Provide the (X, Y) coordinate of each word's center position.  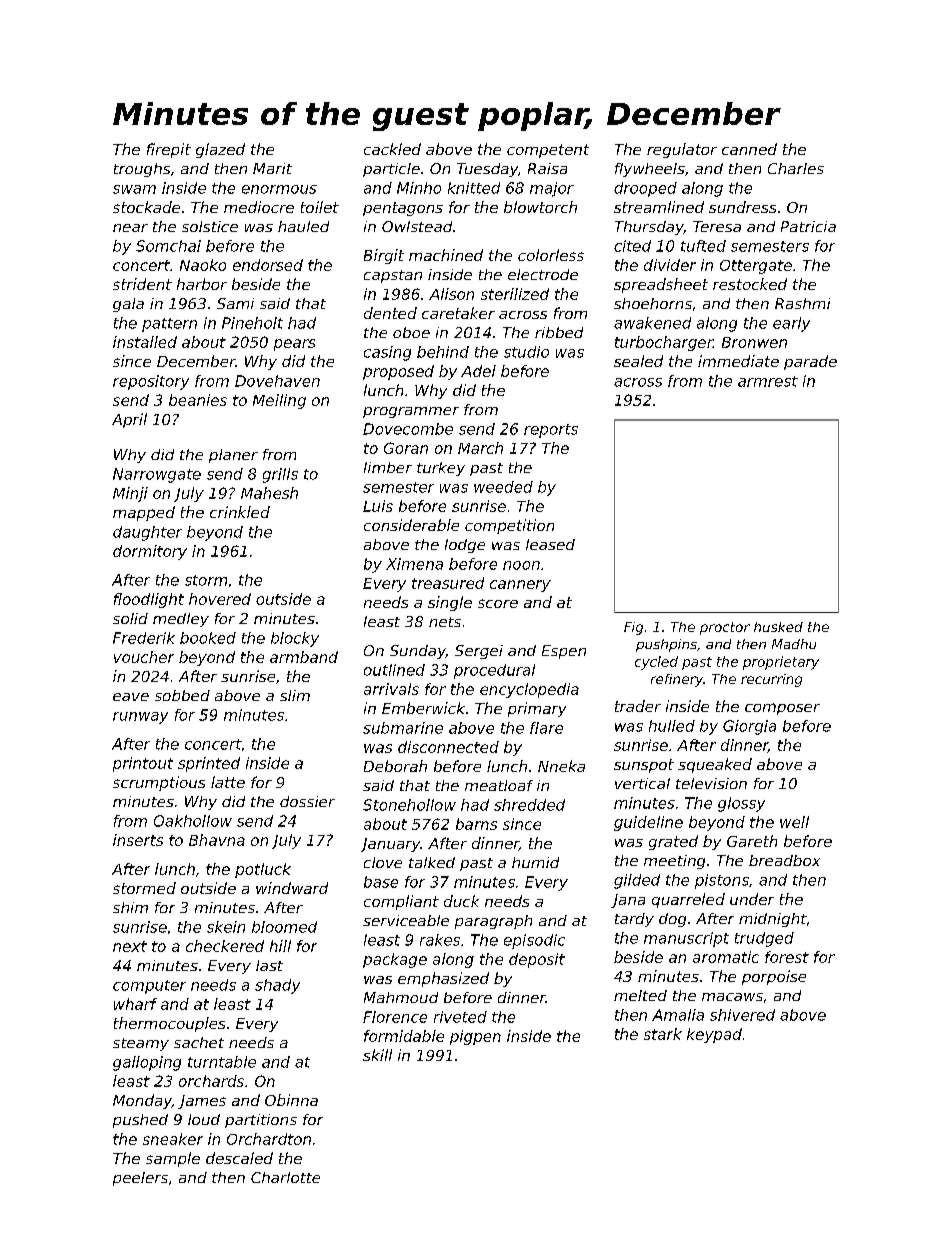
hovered (220, 599)
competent (548, 151)
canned (749, 149)
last (269, 965)
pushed (140, 1121)
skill (377, 1055)
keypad (714, 1035)
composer (782, 709)
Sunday (418, 652)
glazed (220, 150)
